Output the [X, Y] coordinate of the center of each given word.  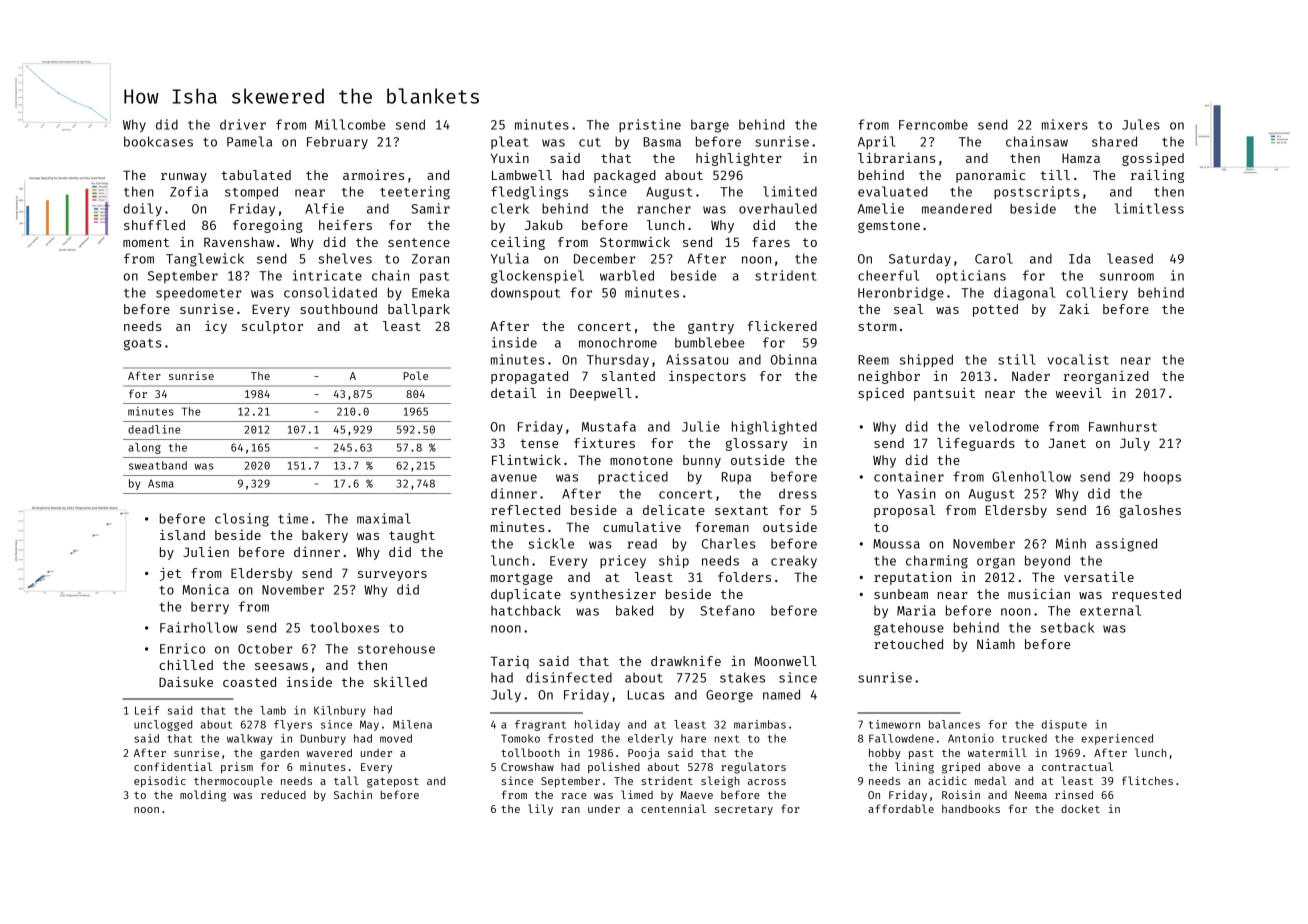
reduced [283, 795]
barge [710, 126]
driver [243, 124]
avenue [514, 478]
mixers [1065, 124]
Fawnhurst [1123, 426]
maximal [384, 518]
